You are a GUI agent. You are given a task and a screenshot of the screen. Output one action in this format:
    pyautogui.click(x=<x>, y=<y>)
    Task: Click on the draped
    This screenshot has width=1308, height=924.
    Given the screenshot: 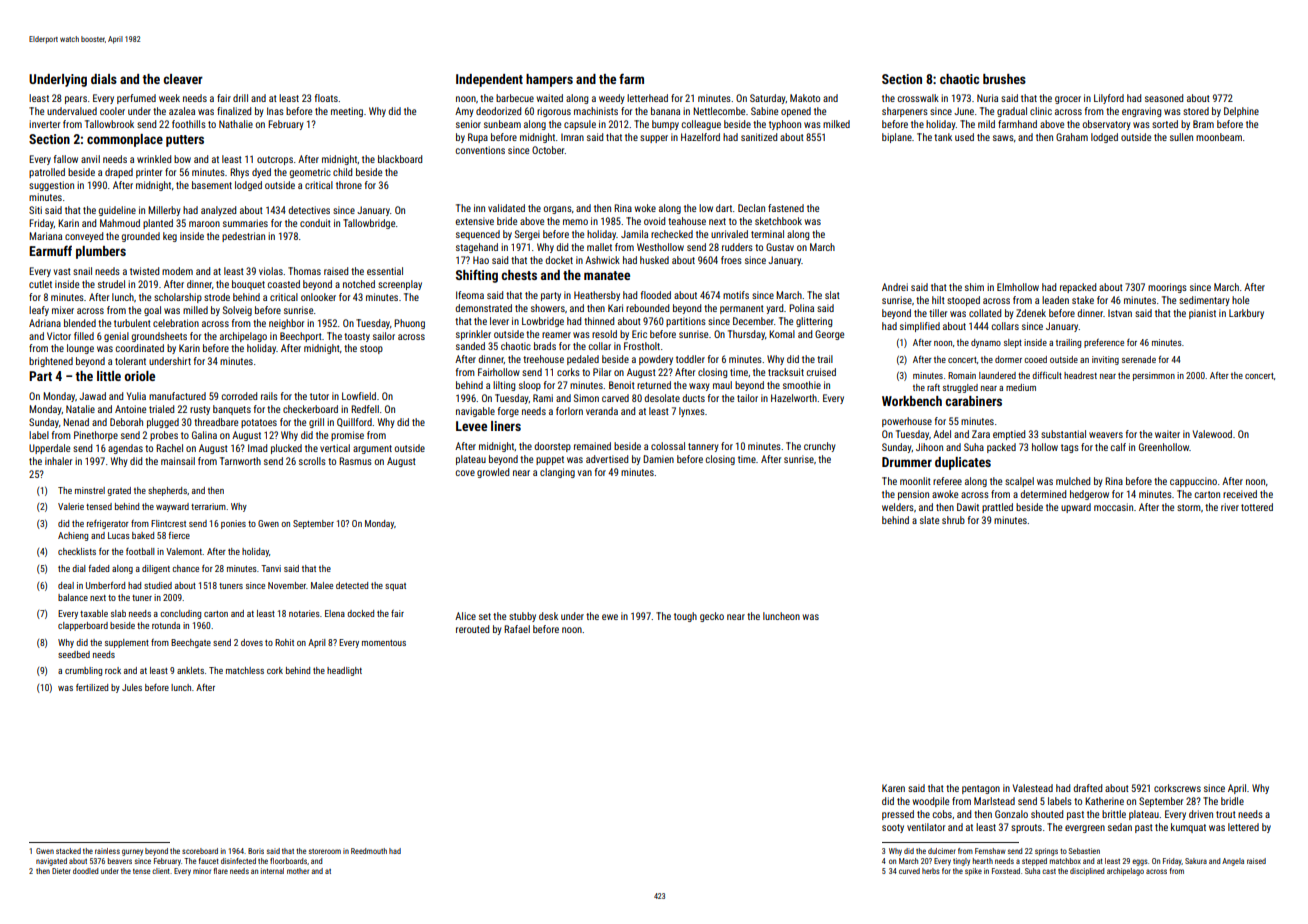 What is the action you would take?
    pyautogui.click(x=119, y=173)
